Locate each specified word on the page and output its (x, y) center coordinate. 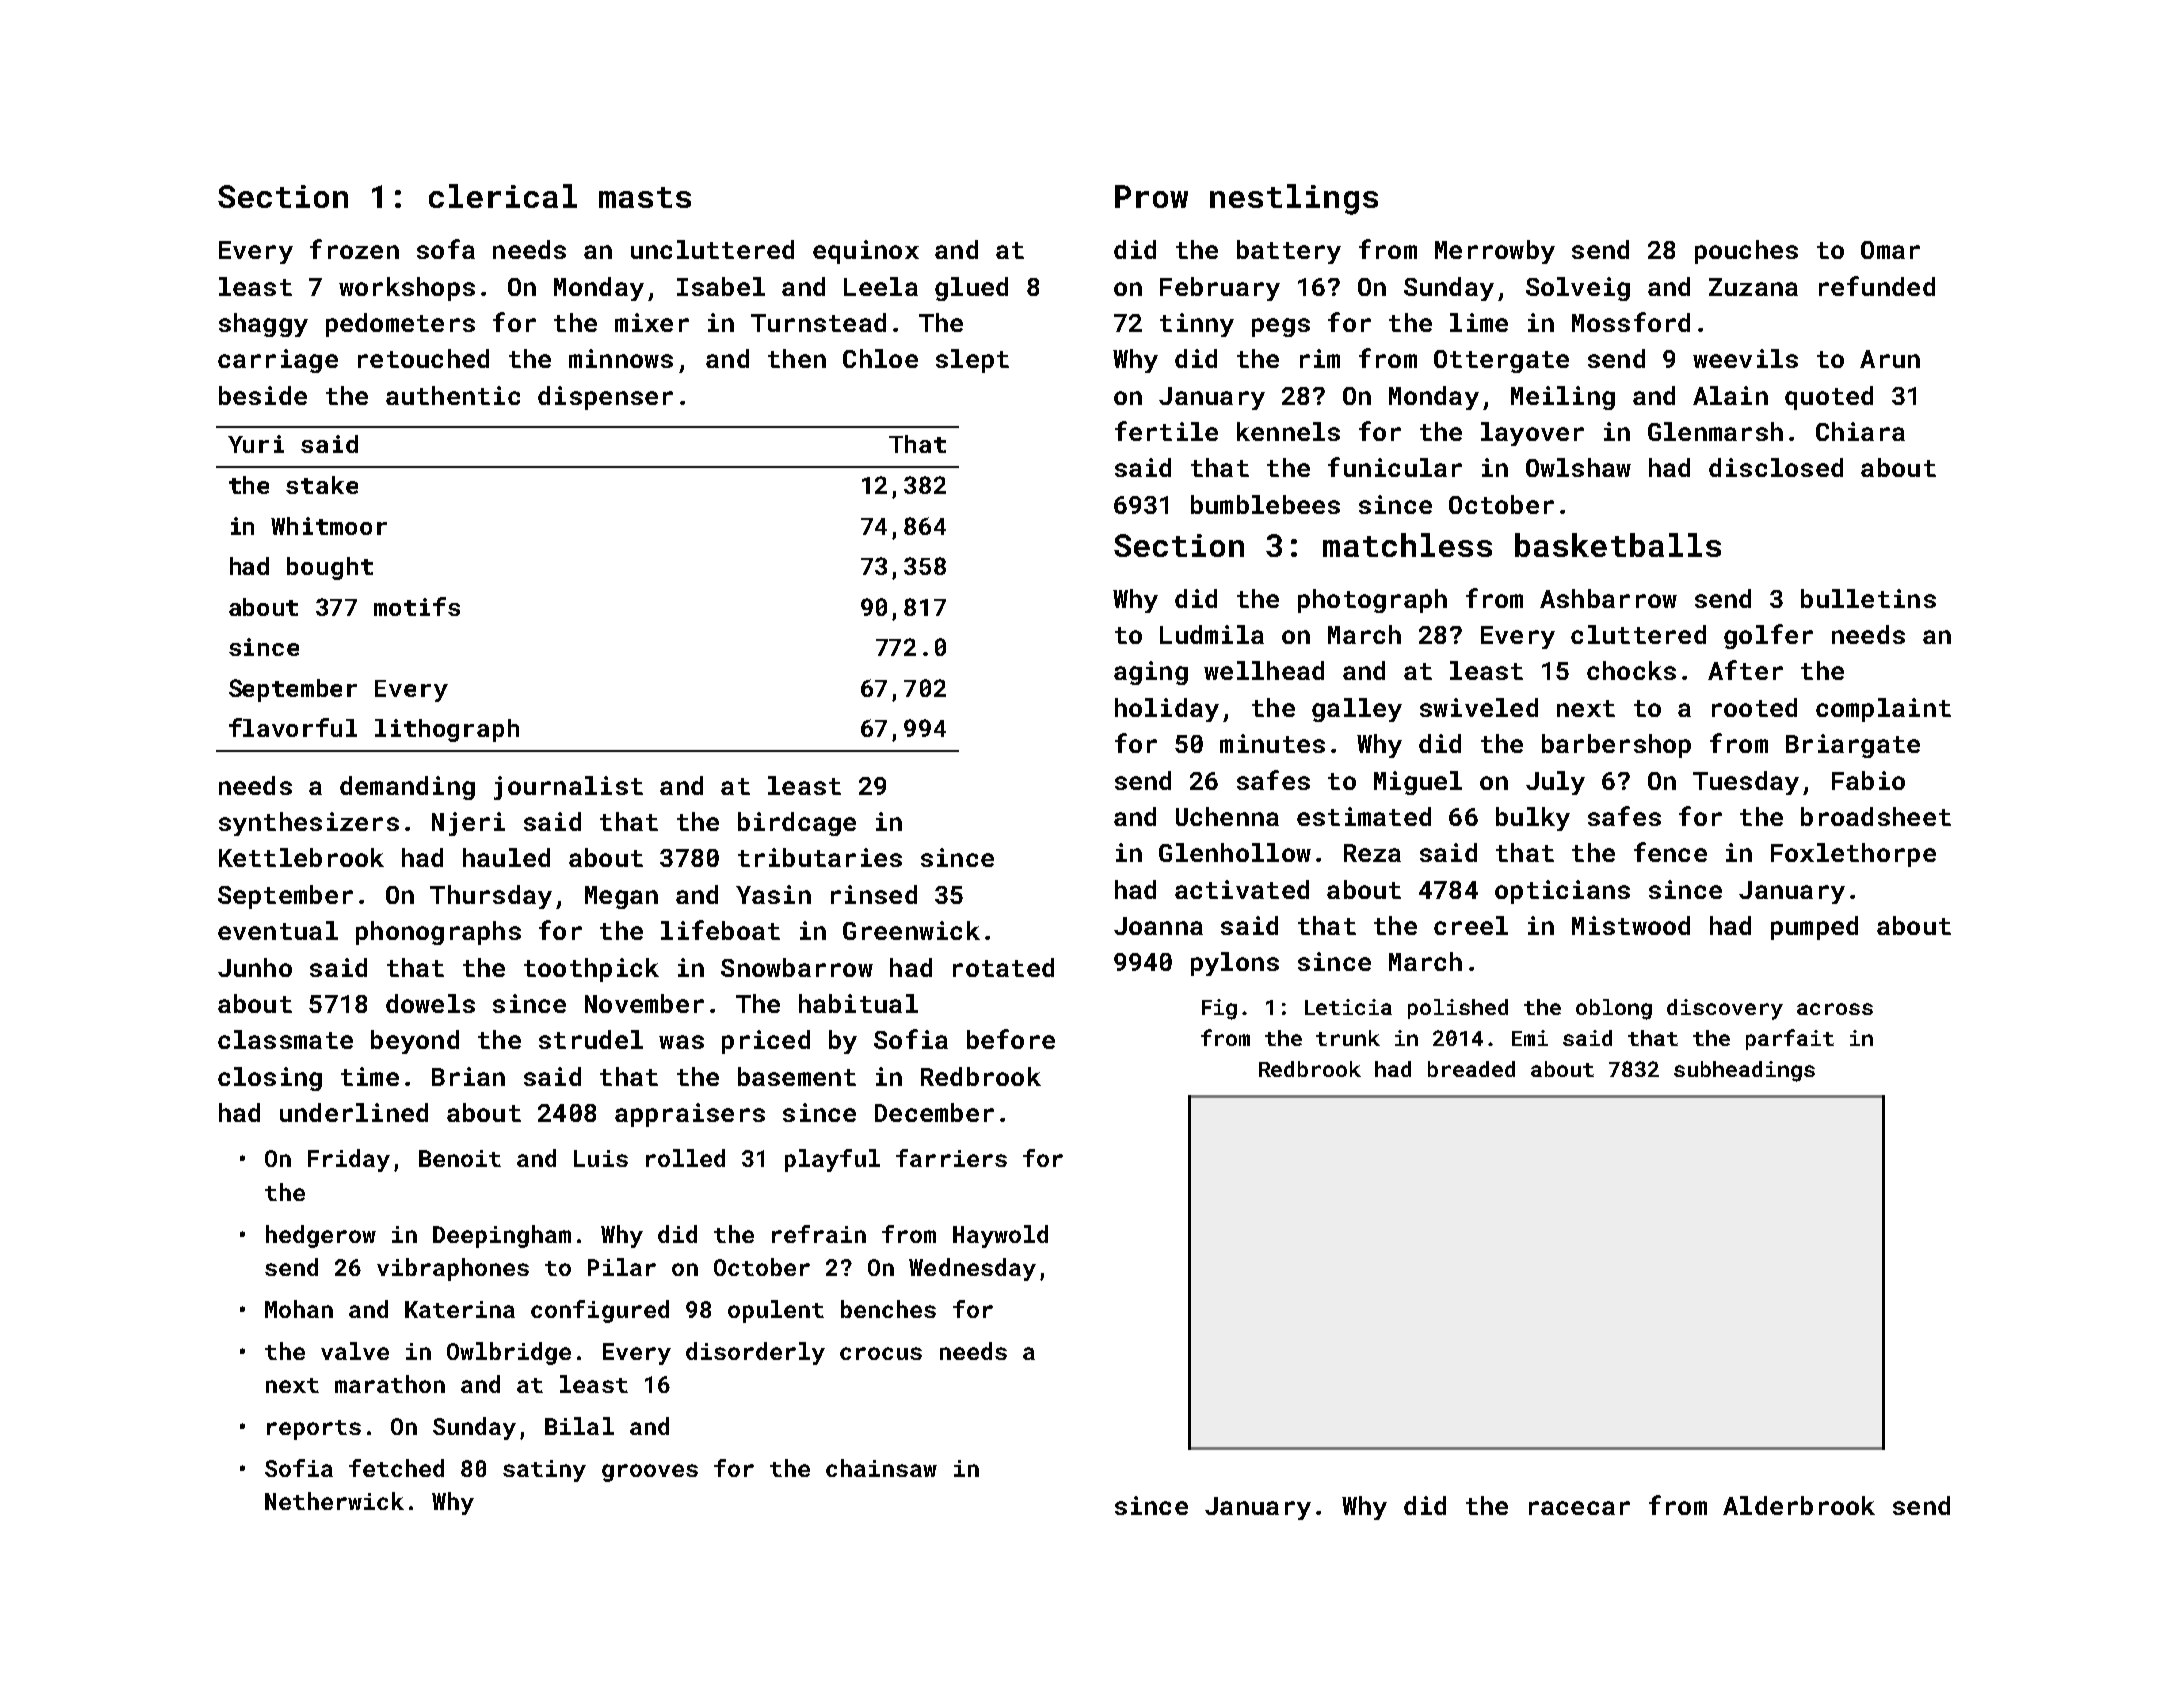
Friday (349, 1160)
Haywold (1000, 1236)
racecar (1579, 1508)
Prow (1151, 196)
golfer (1768, 636)
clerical (503, 196)
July (1555, 783)
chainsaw (881, 1468)
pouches (1746, 252)
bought (330, 568)
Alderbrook (1799, 1505)
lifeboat (720, 930)
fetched (396, 1468)
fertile (1166, 431)
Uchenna (1227, 816)
